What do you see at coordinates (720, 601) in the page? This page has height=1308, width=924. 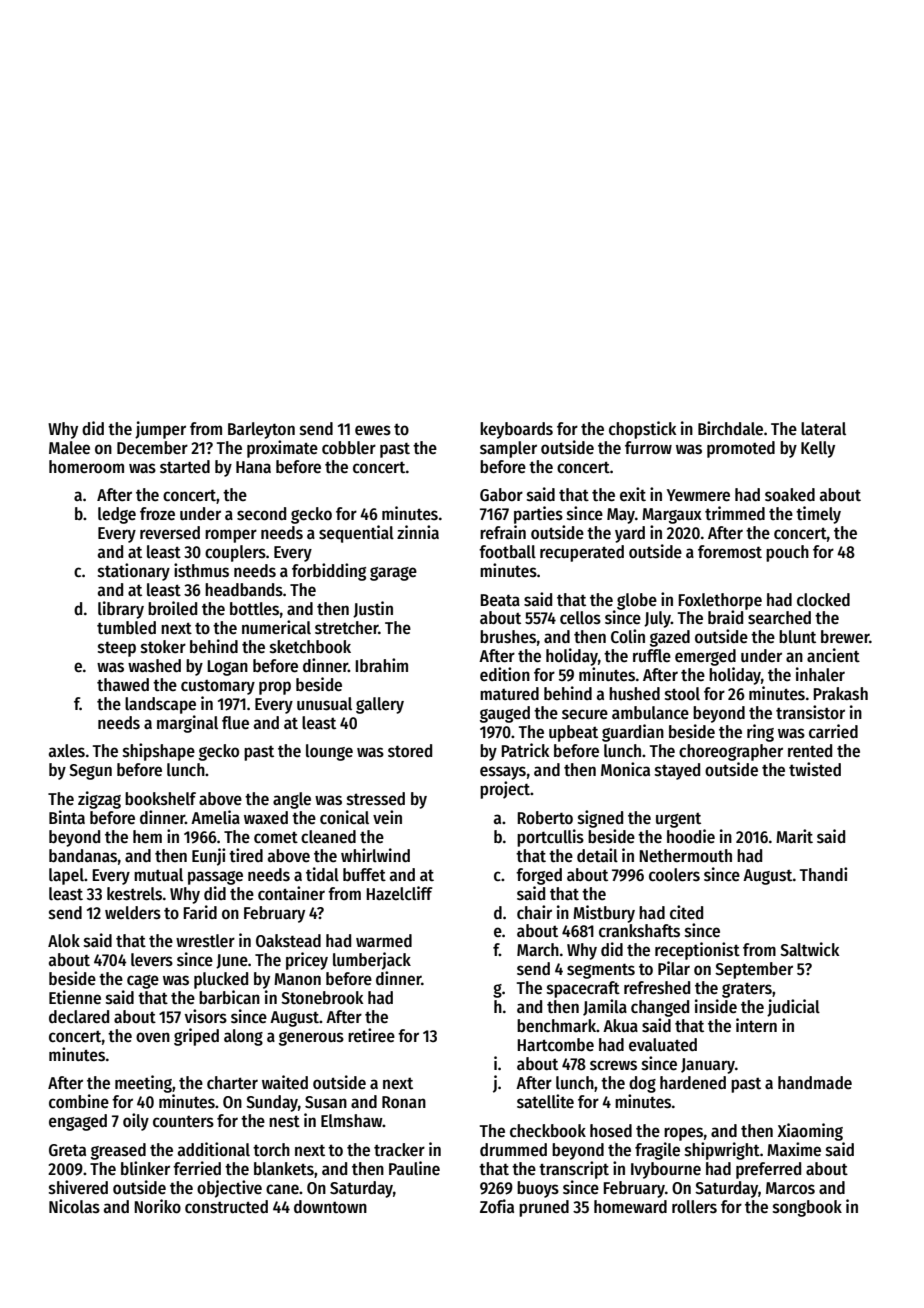 I see `Foxlethorpe` at bounding box center [720, 601].
